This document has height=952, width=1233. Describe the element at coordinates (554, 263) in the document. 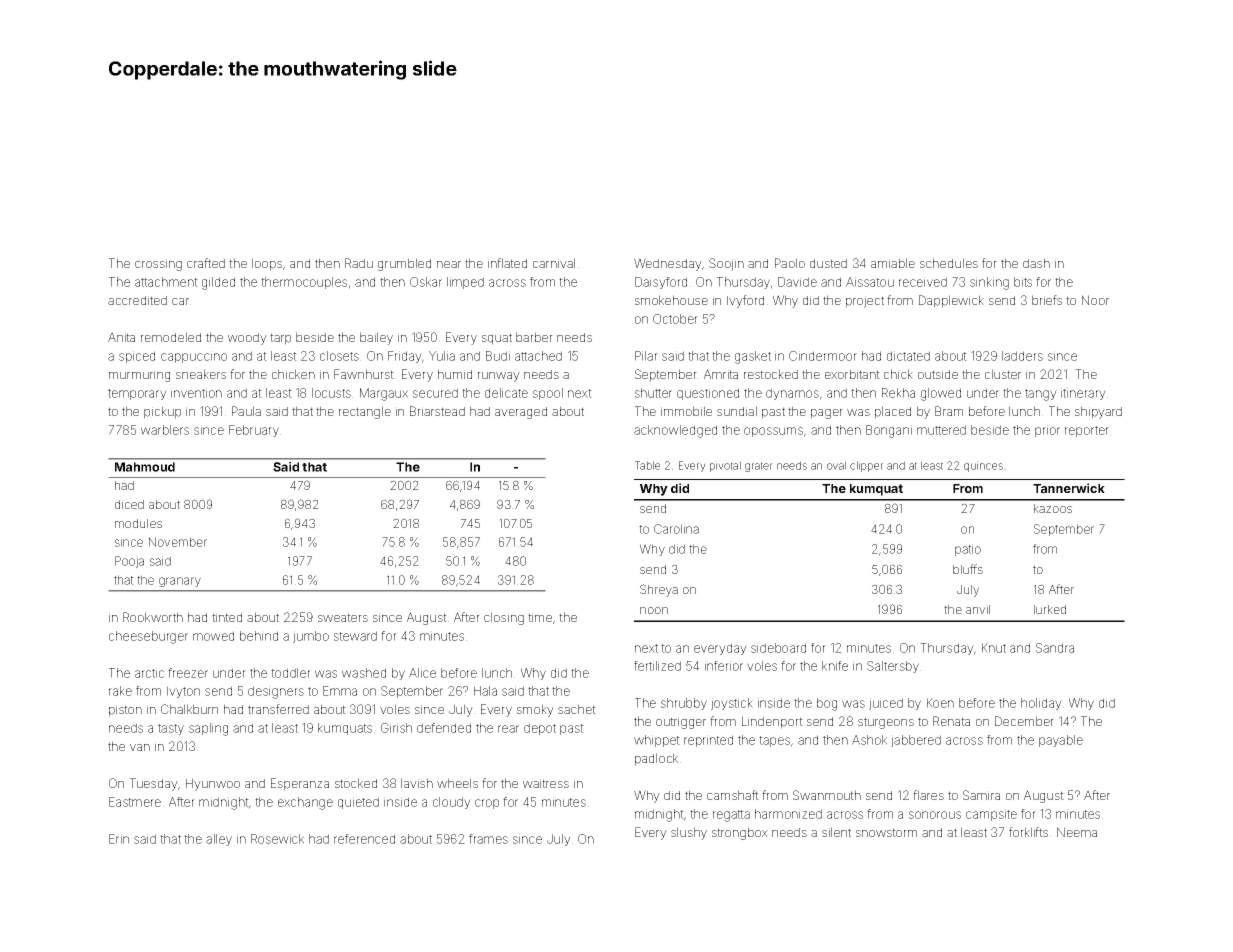

I see `carnival` at that location.
